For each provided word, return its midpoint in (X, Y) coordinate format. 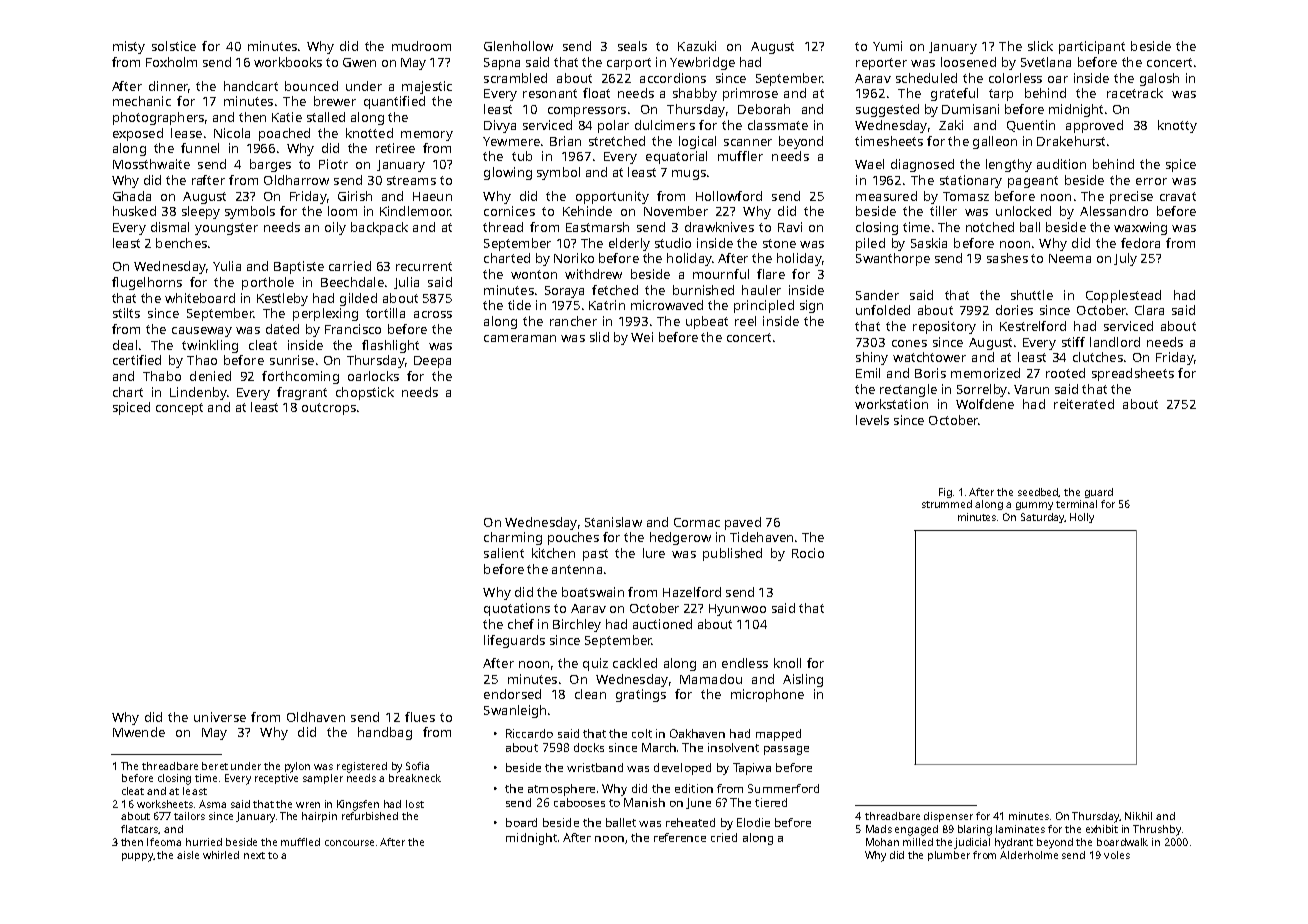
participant (1092, 47)
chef (521, 624)
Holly (1082, 518)
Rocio (808, 553)
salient (504, 553)
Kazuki (697, 46)
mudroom (421, 46)
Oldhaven (316, 717)
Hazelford (692, 592)
